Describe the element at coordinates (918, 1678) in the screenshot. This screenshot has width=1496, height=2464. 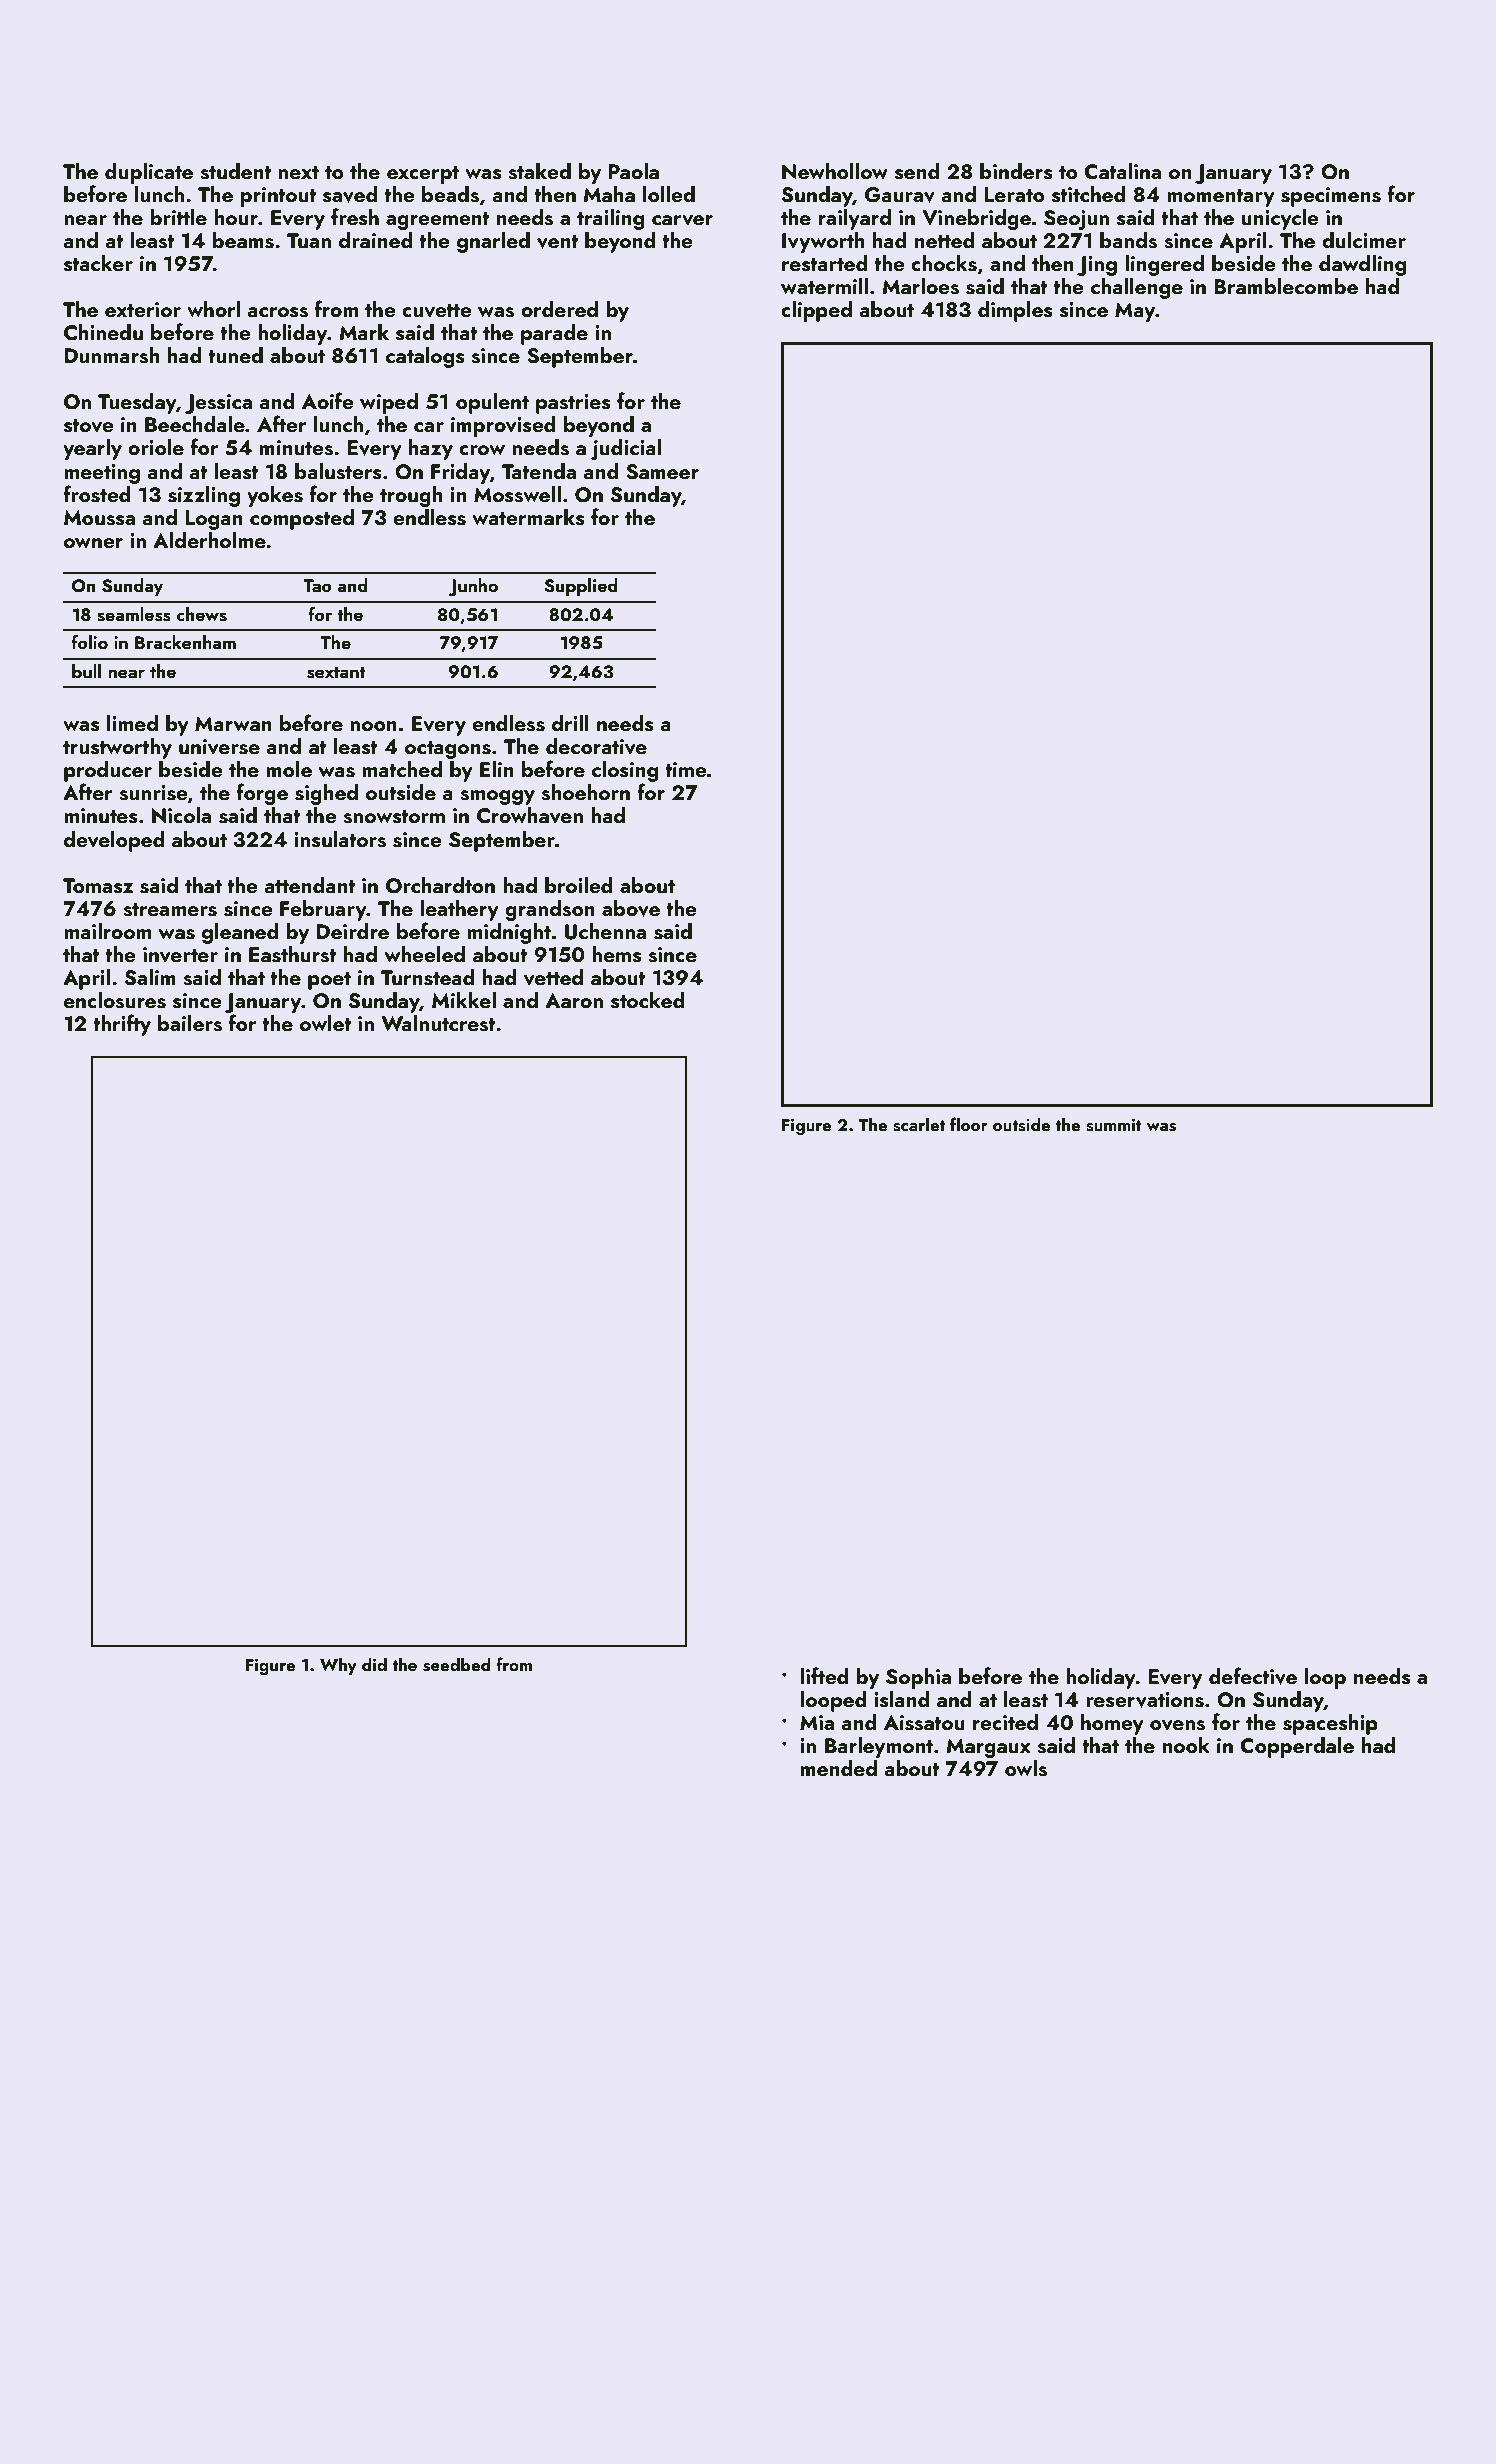
I see `Sophia` at that location.
